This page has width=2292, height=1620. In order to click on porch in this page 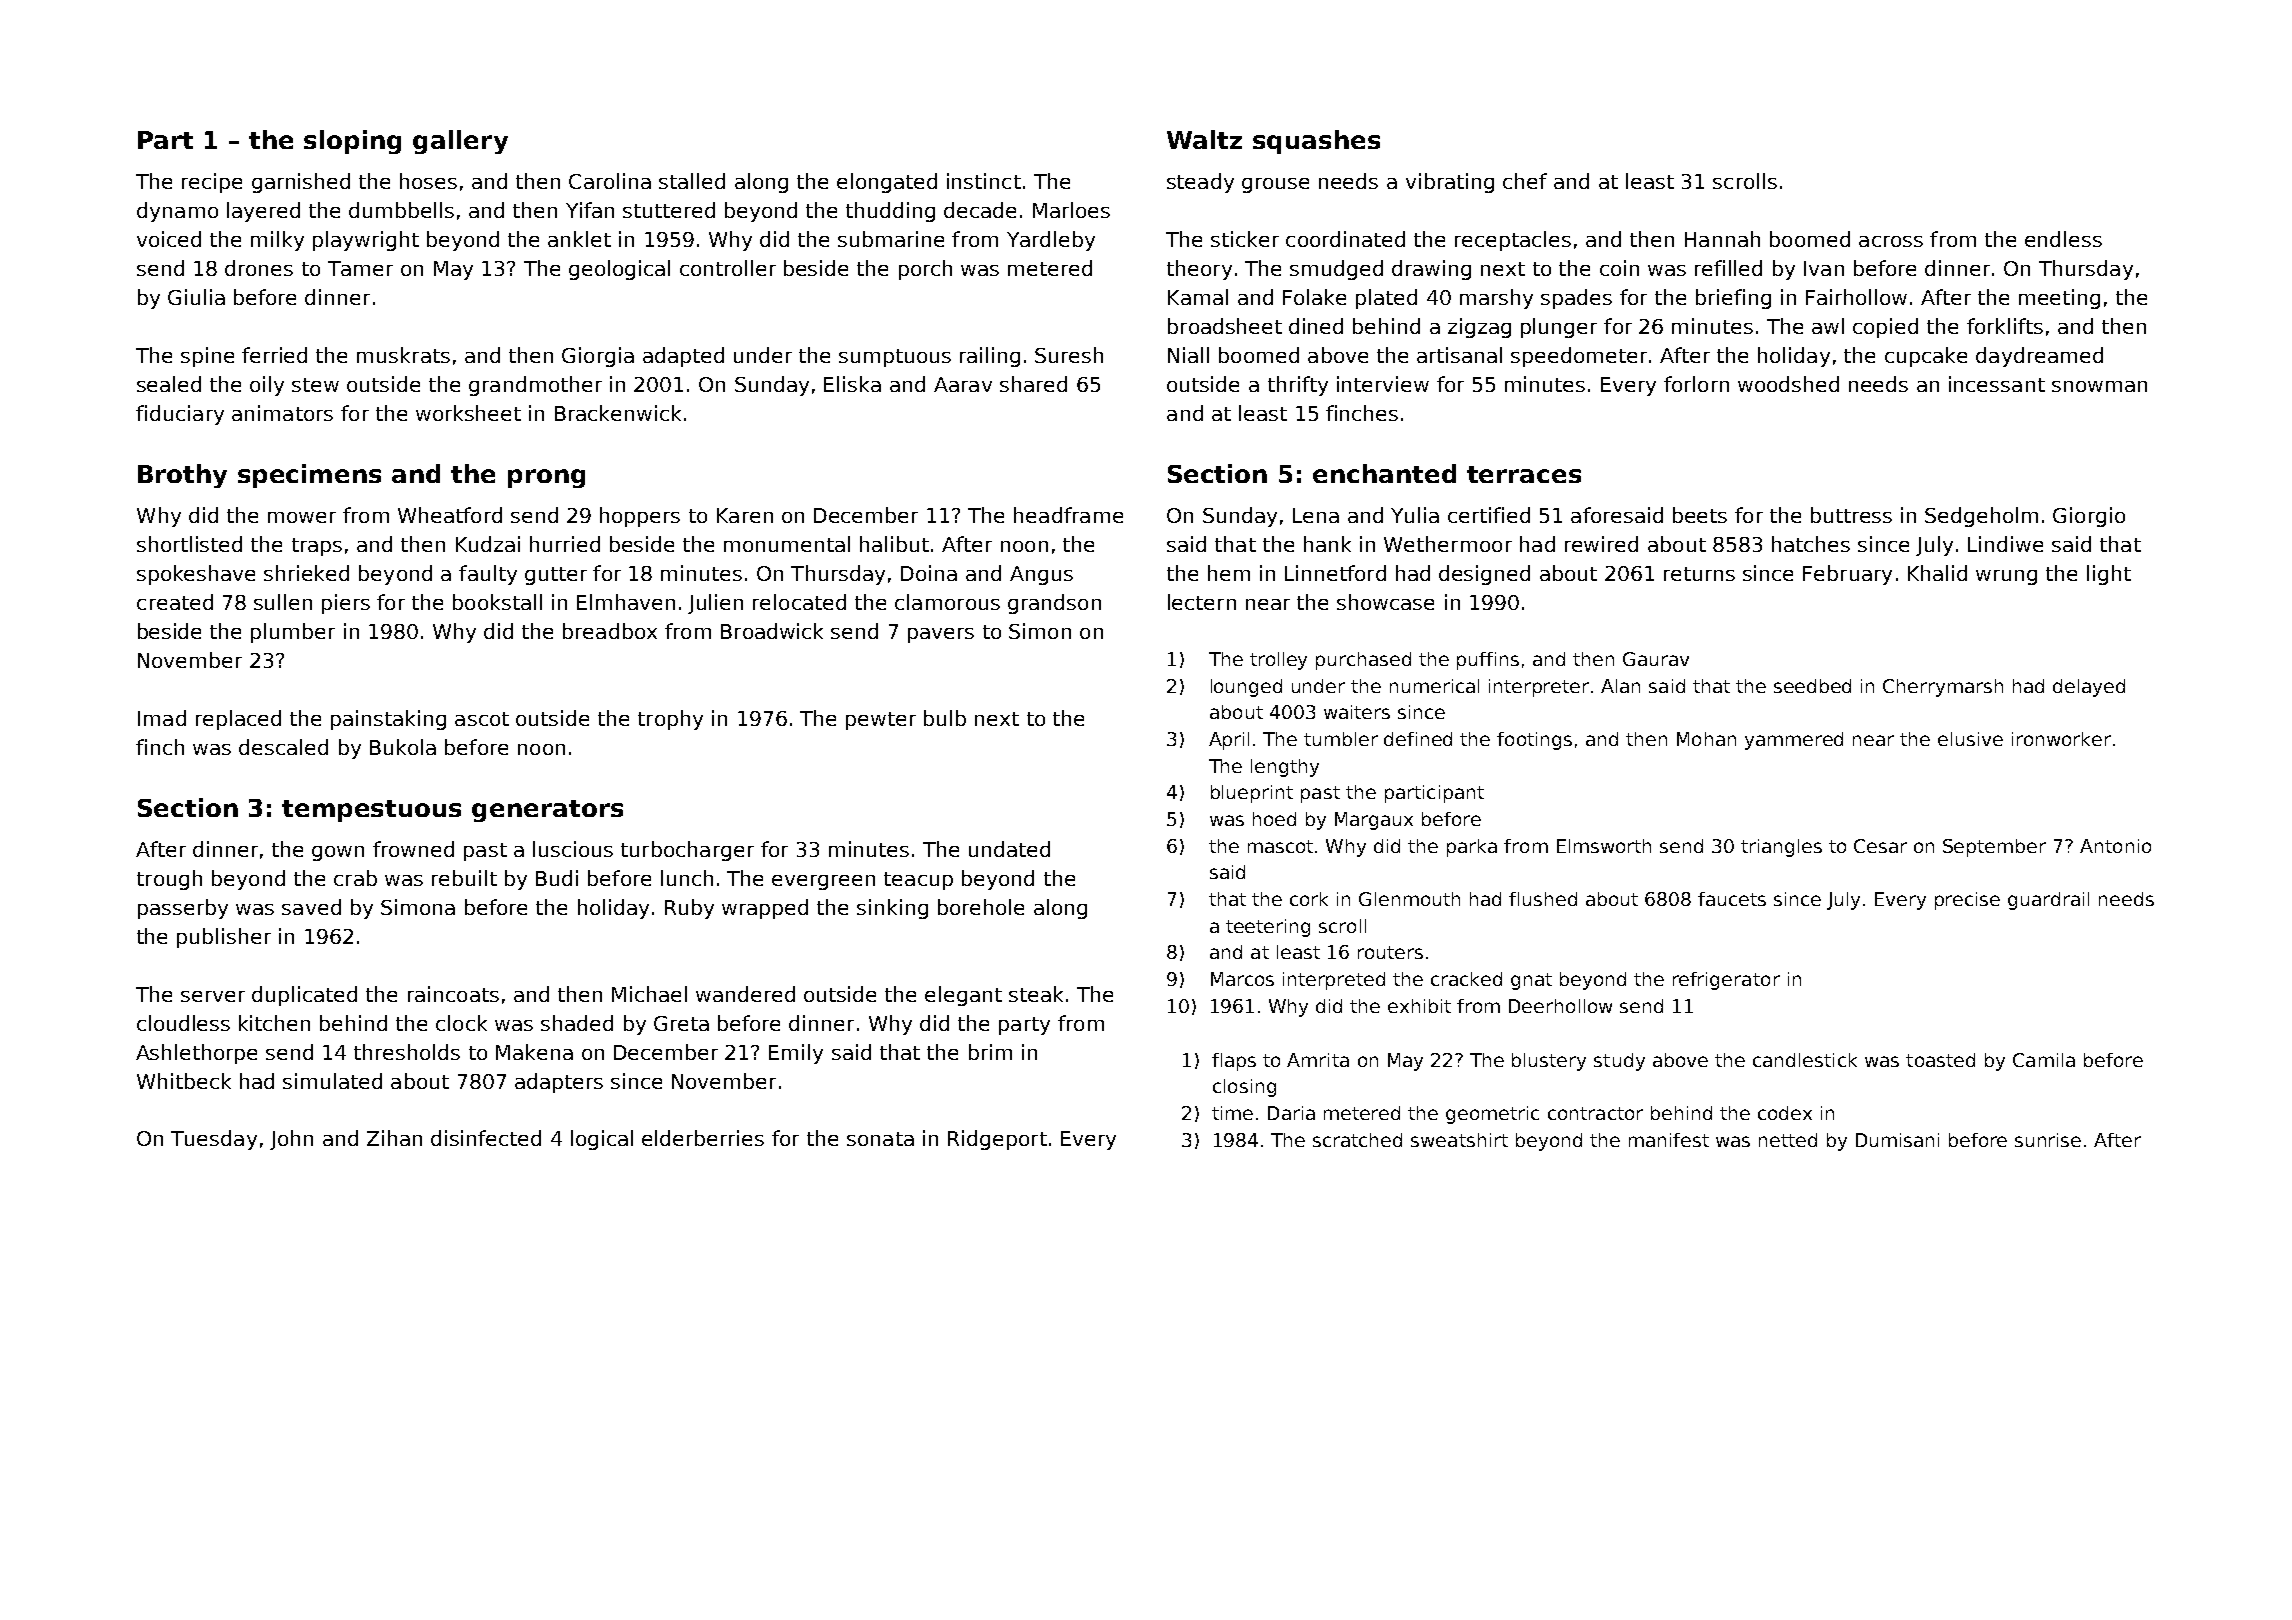, I will do `click(925, 270)`.
